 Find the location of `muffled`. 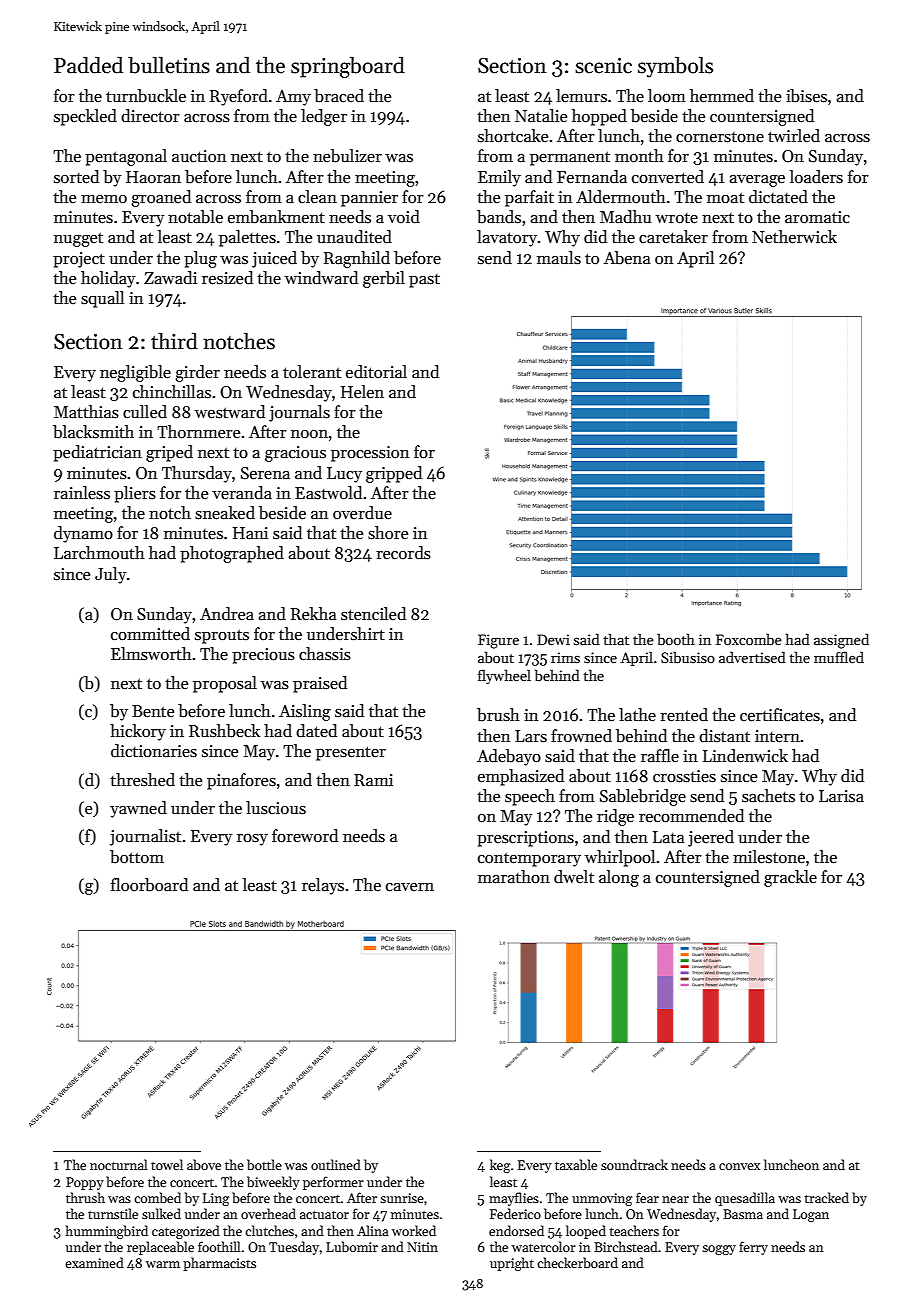

muffled is located at coordinates (839, 657).
